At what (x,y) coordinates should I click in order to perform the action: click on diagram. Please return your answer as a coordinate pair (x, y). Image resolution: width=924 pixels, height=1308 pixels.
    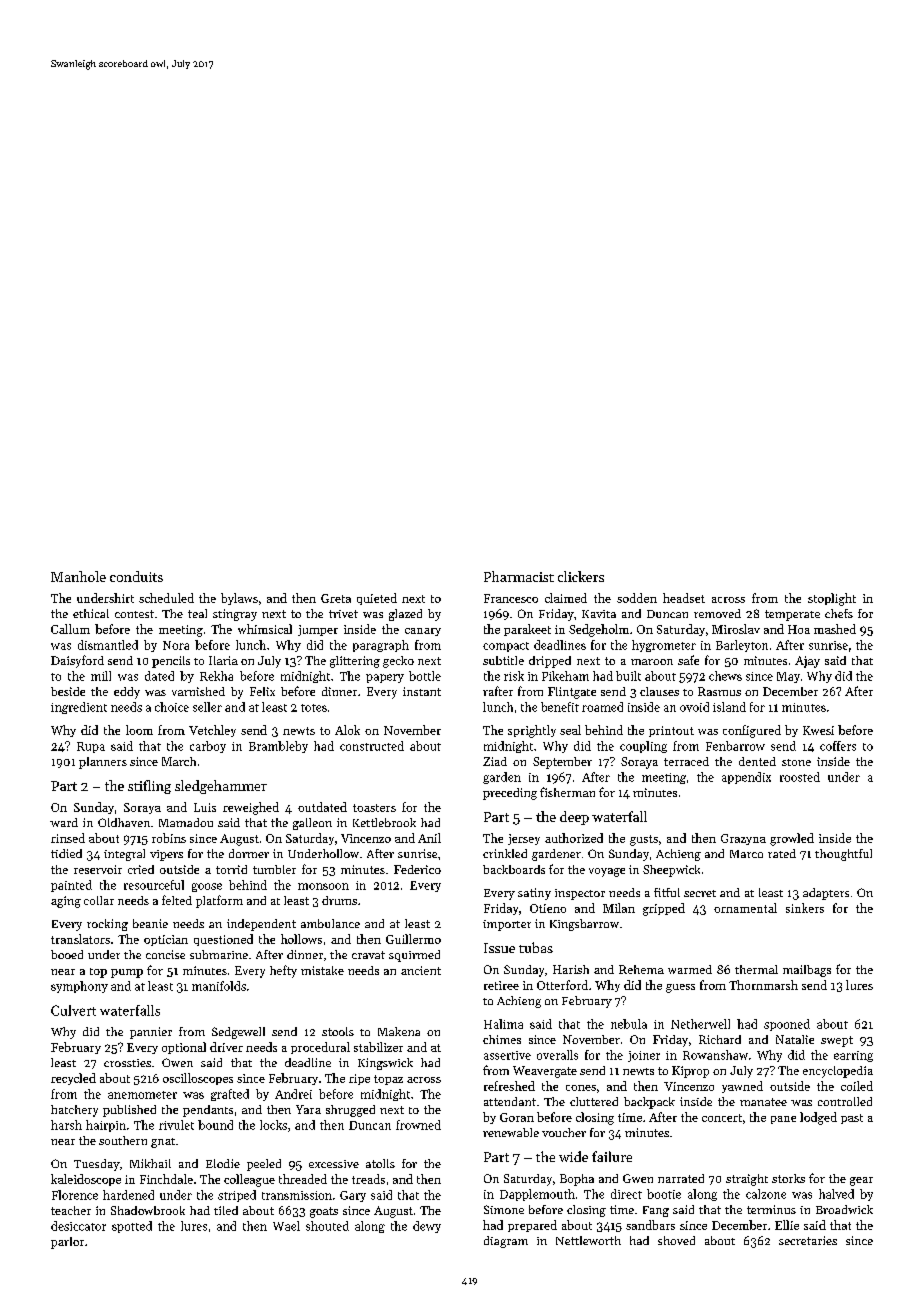
    Looking at the image, I should click on (506, 1242).
